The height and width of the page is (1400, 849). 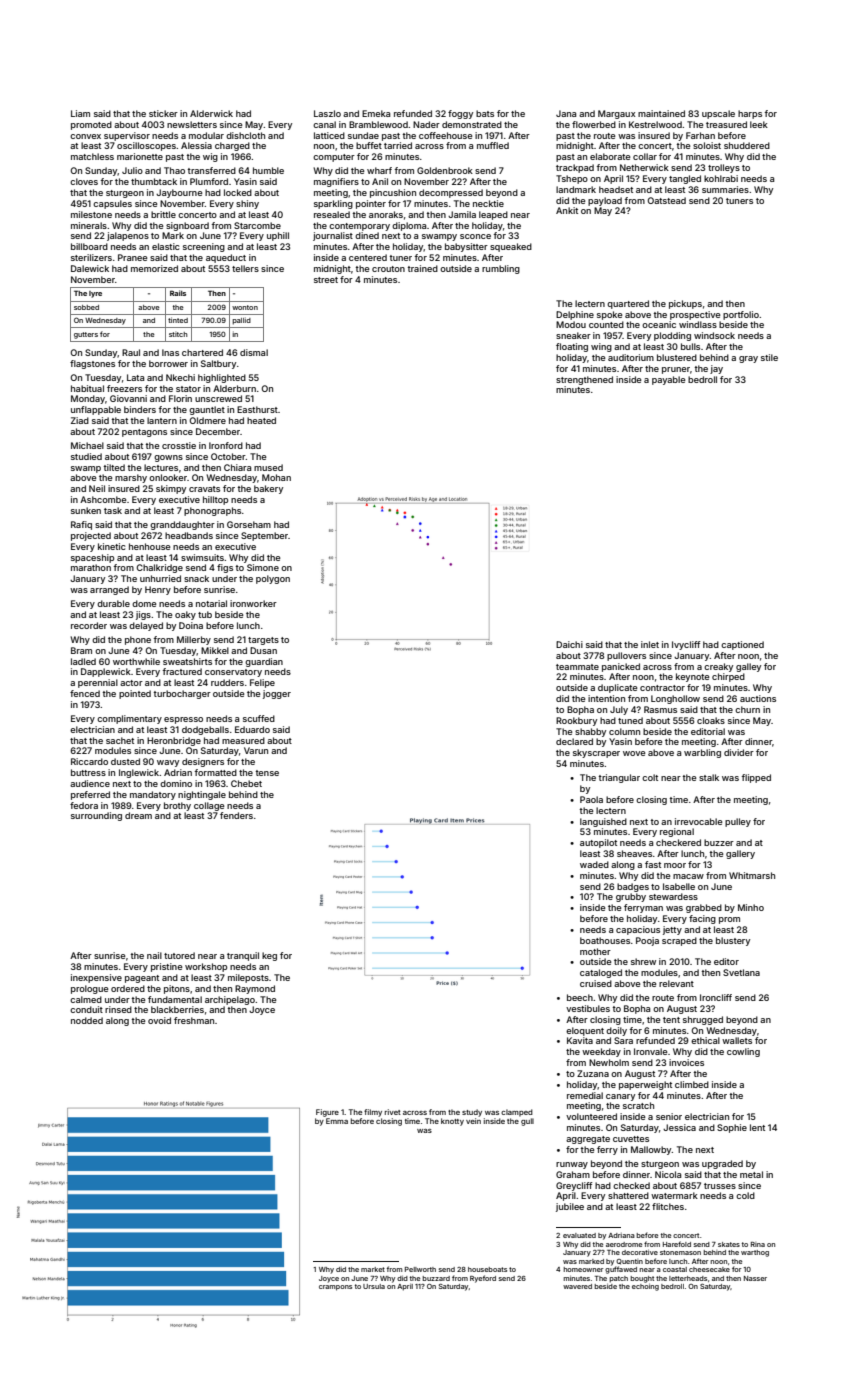 What do you see at coordinates (596, 753) in the page?
I see `skyscraper` at bounding box center [596, 753].
